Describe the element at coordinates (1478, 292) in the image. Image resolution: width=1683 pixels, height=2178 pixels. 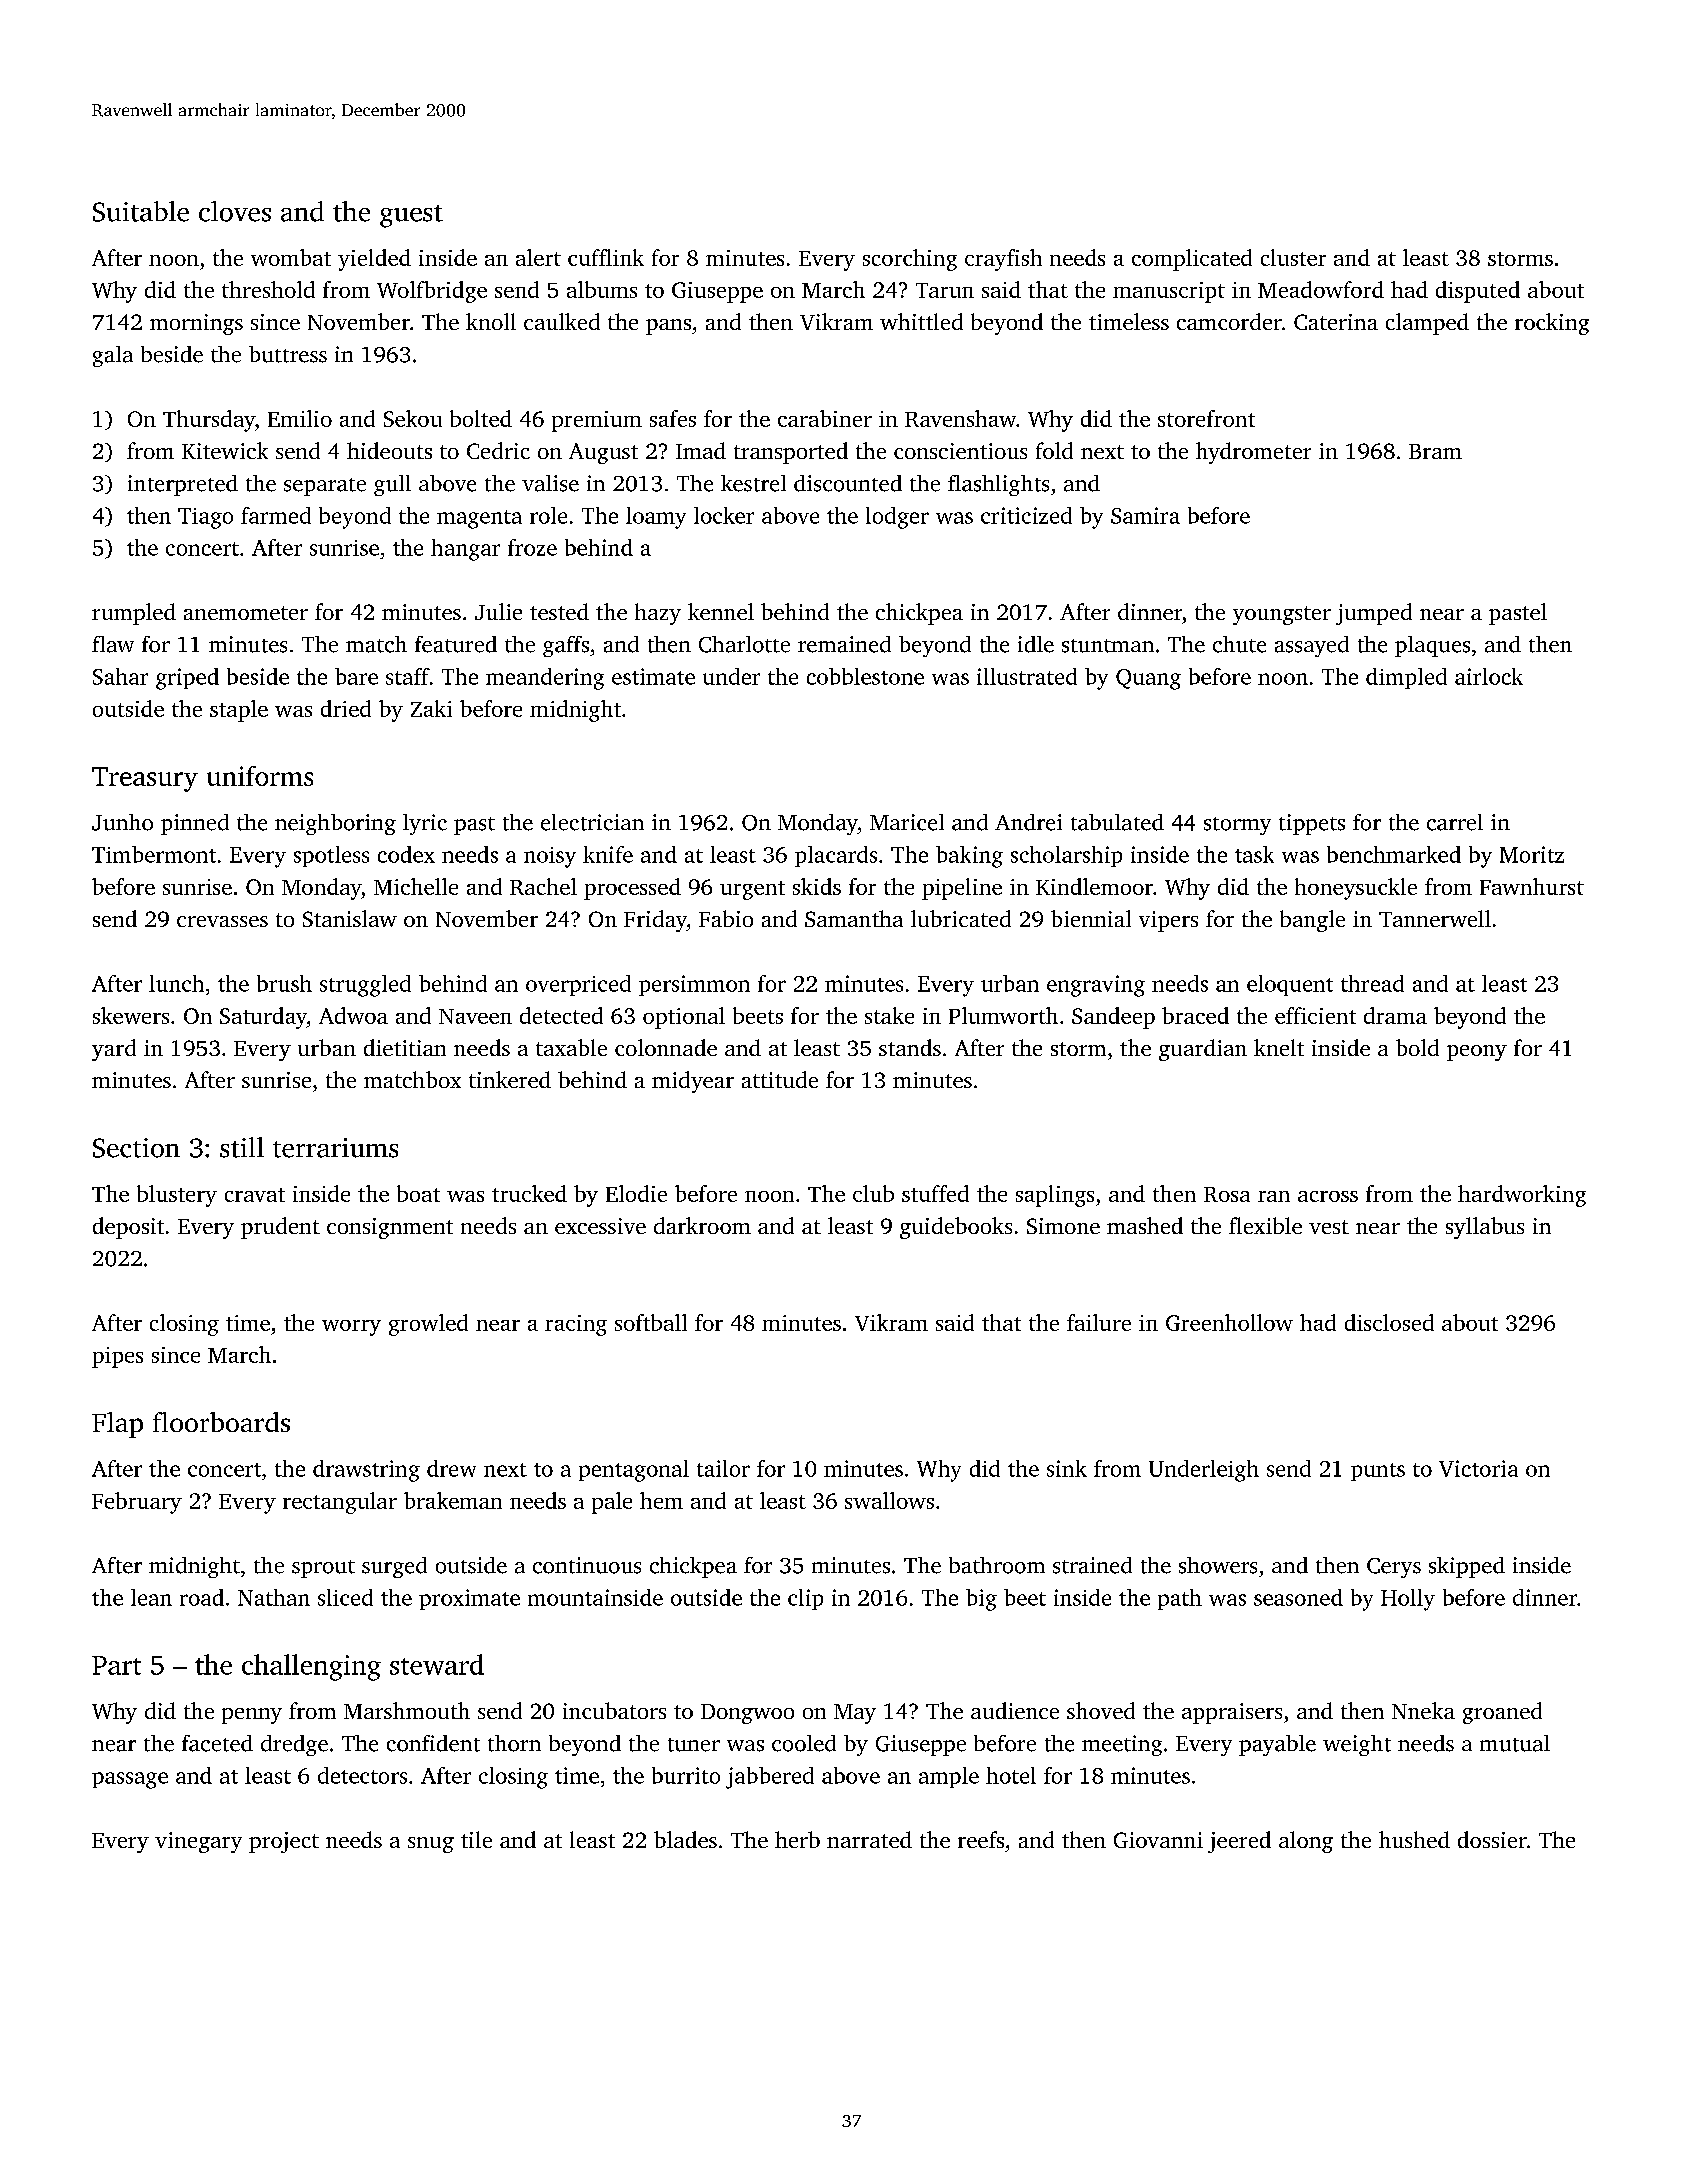
I see `disputed` at that location.
